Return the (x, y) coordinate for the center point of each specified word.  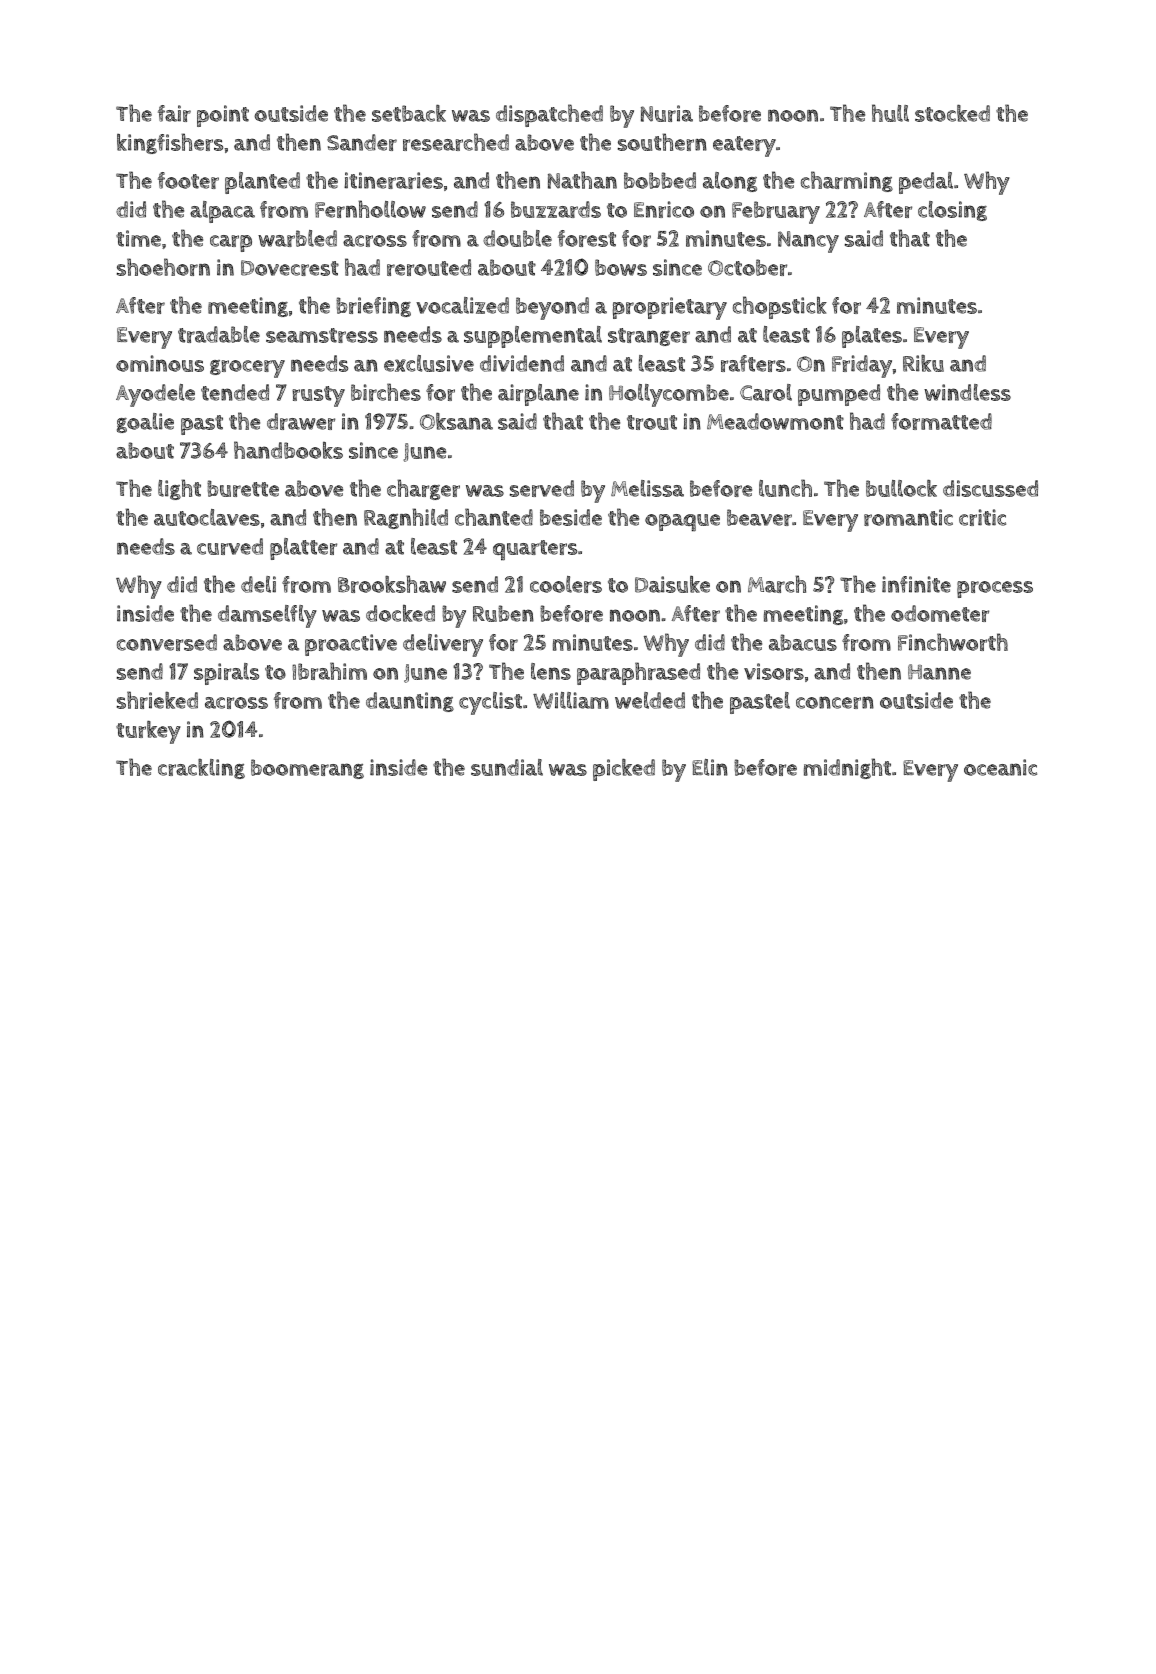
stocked (952, 113)
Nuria (667, 113)
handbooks (288, 450)
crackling (201, 769)
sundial (507, 767)
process (995, 589)
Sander (362, 142)
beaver (759, 517)
